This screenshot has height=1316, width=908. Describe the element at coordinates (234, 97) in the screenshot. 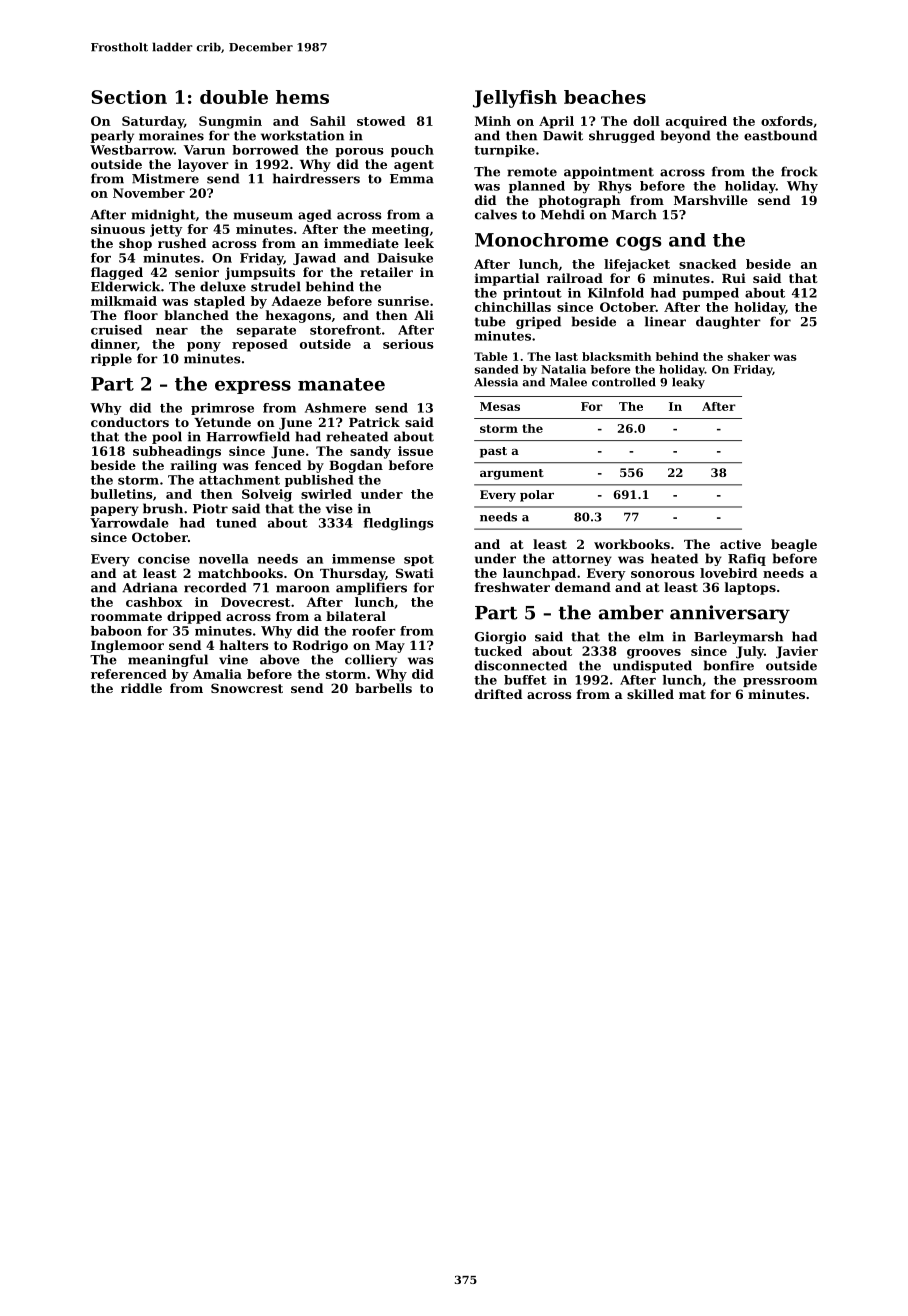

I see `double` at that location.
